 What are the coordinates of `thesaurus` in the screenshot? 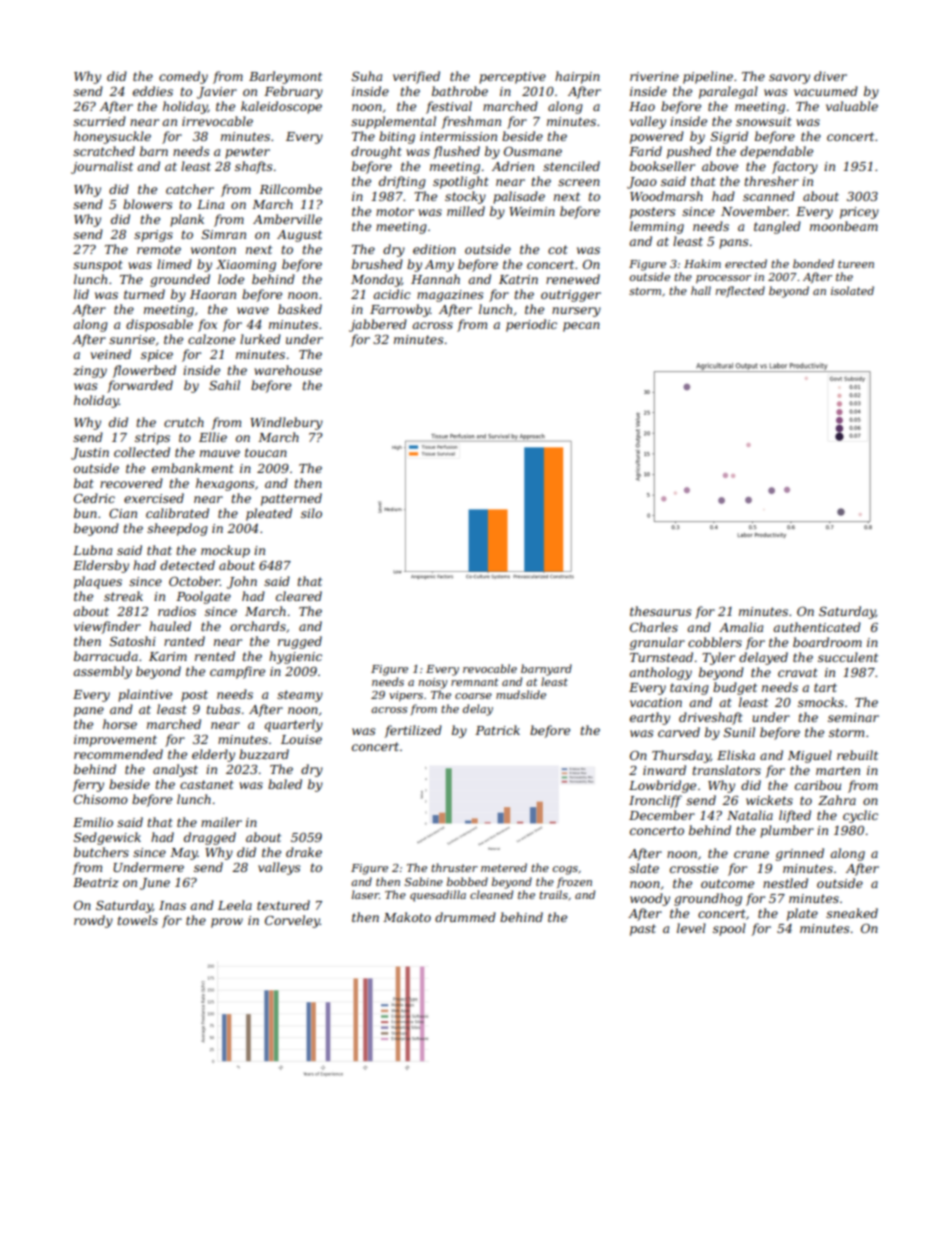 It's located at (661, 611).
